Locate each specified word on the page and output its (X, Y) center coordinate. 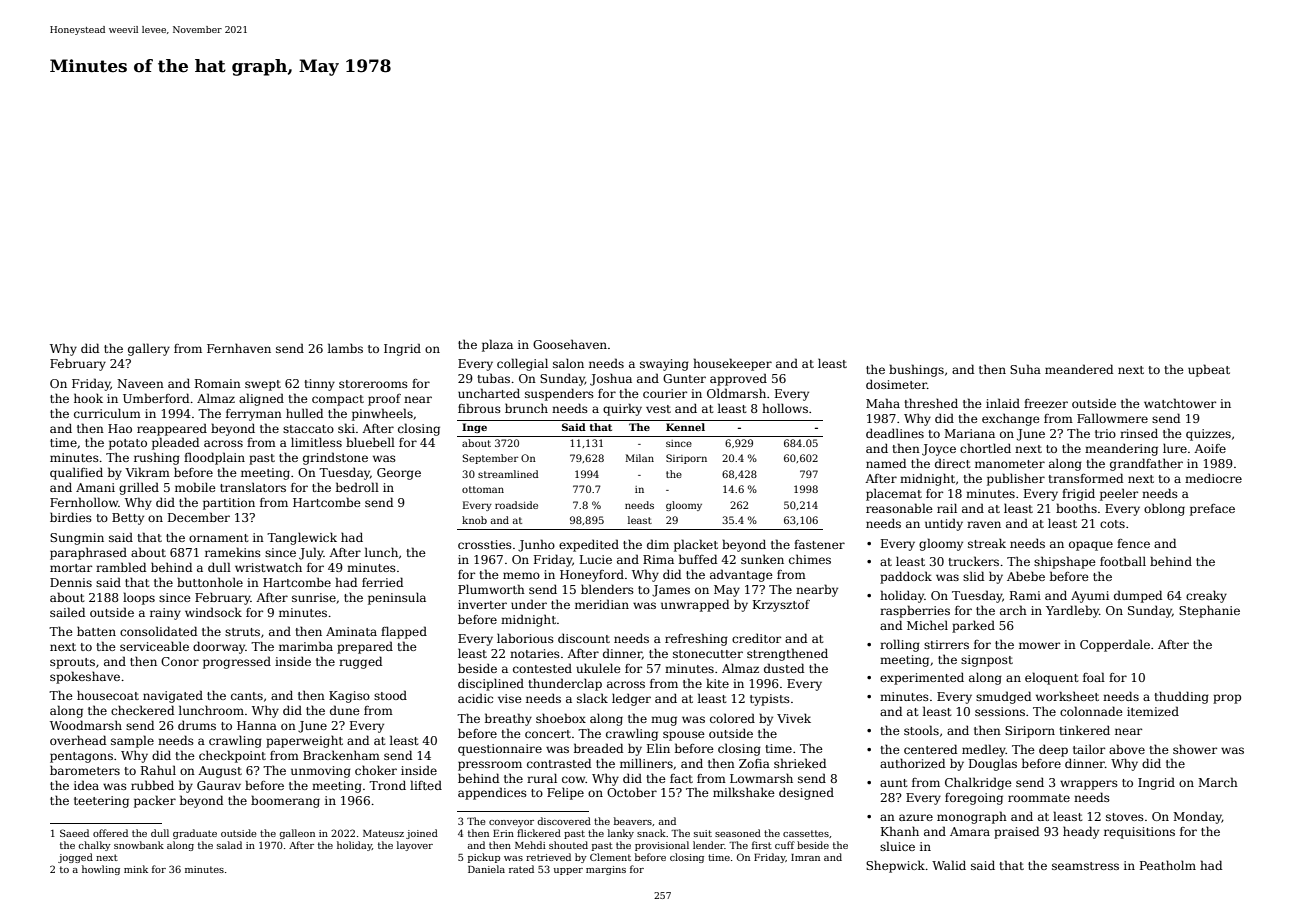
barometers (85, 770)
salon (568, 363)
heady (1081, 832)
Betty (128, 519)
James (671, 591)
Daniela (486, 869)
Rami (1025, 595)
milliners (646, 763)
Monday (1197, 817)
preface (1212, 510)
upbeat (1209, 370)
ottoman (483, 489)
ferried (382, 582)
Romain (218, 383)
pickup (484, 858)
